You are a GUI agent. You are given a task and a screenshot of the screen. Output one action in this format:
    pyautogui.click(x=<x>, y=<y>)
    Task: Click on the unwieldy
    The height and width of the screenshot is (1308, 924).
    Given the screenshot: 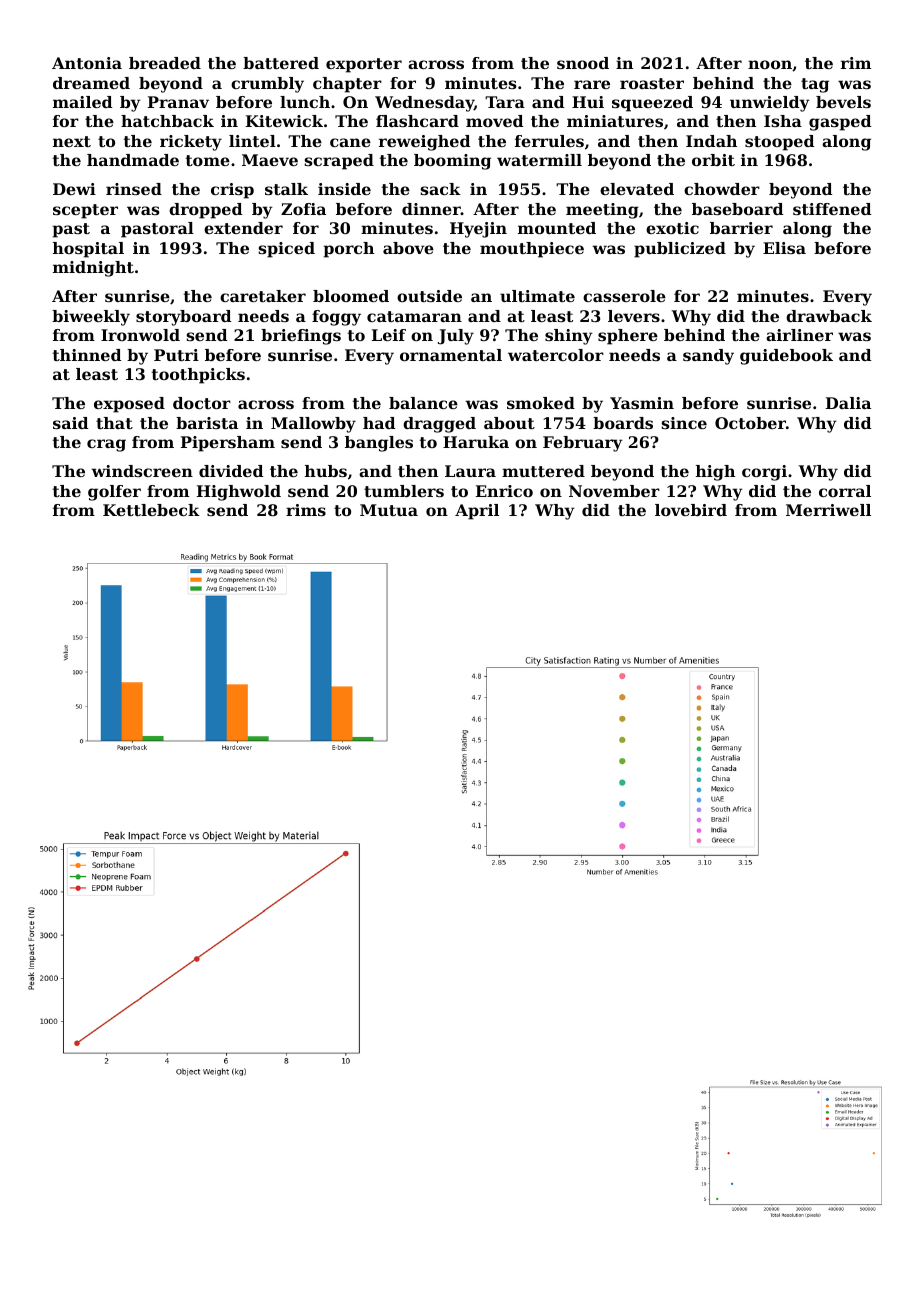 What is the action you would take?
    pyautogui.click(x=770, y=104)
